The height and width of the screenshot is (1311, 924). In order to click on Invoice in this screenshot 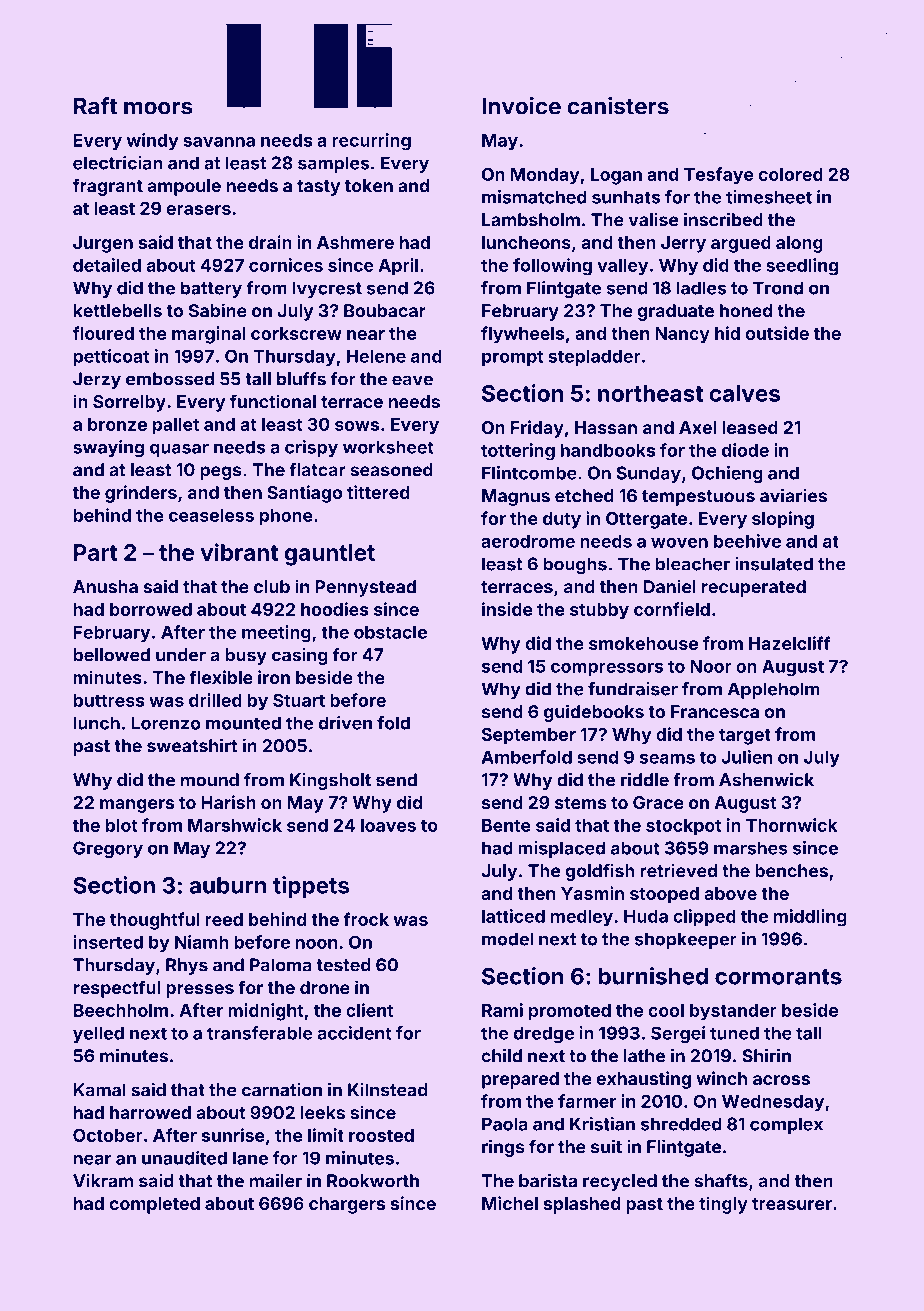, I will do `click(521, 106)`.
